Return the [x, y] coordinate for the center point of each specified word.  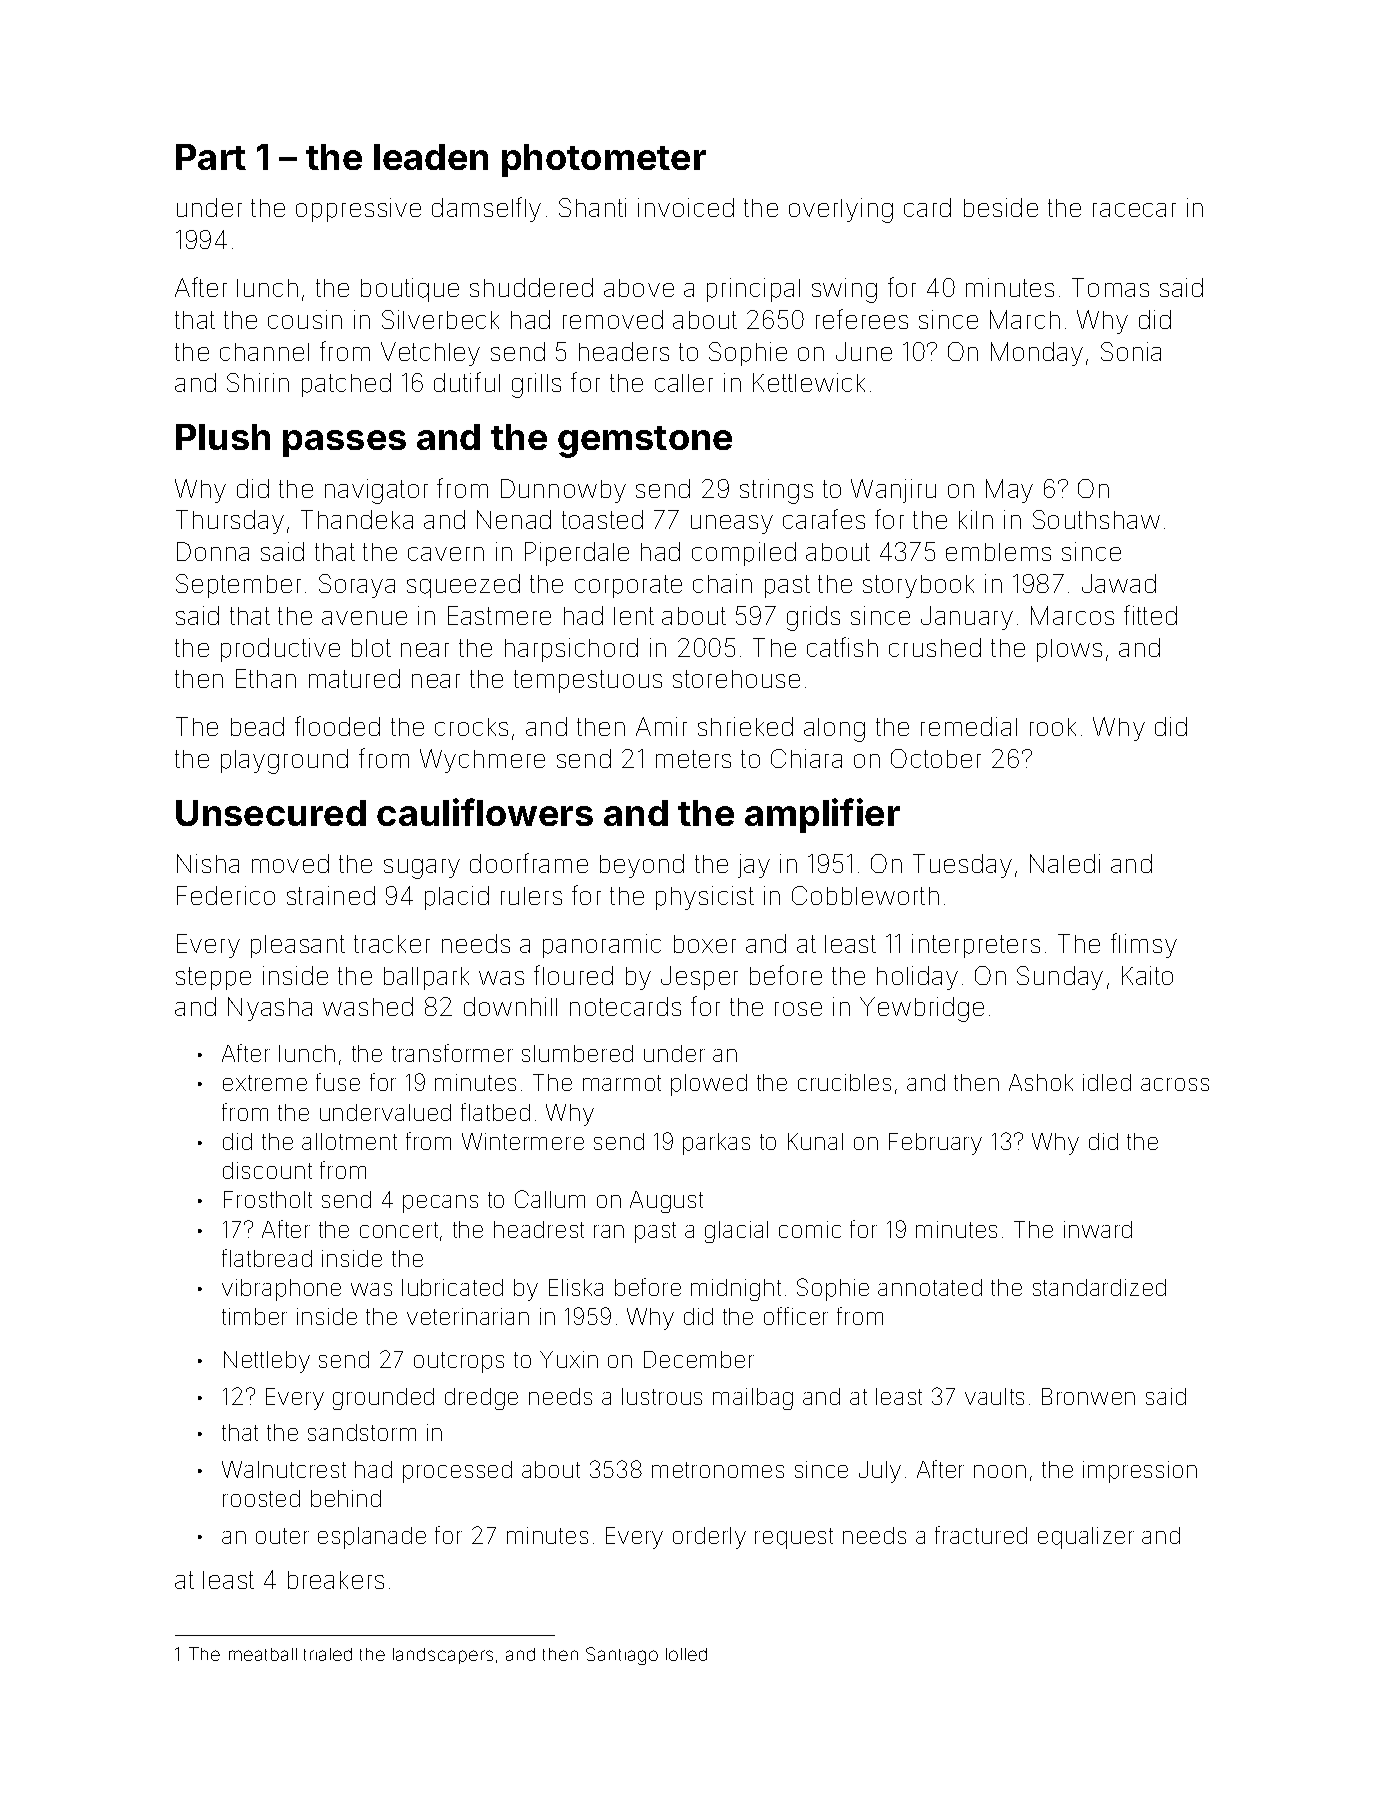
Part [211, 157]
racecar [1134, 210]
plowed [709, 1085]
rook [1053, 727]
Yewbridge [922, 1009]
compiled [744, 554]
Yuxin [569, 1359]
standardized [1099, 1287]
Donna [213, 551]
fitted [1150, 615]
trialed [328, 1654]
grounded [383, 1399]
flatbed [495, 1112]
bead [257, 726]
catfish [842, 647]
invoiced [686, 207]
